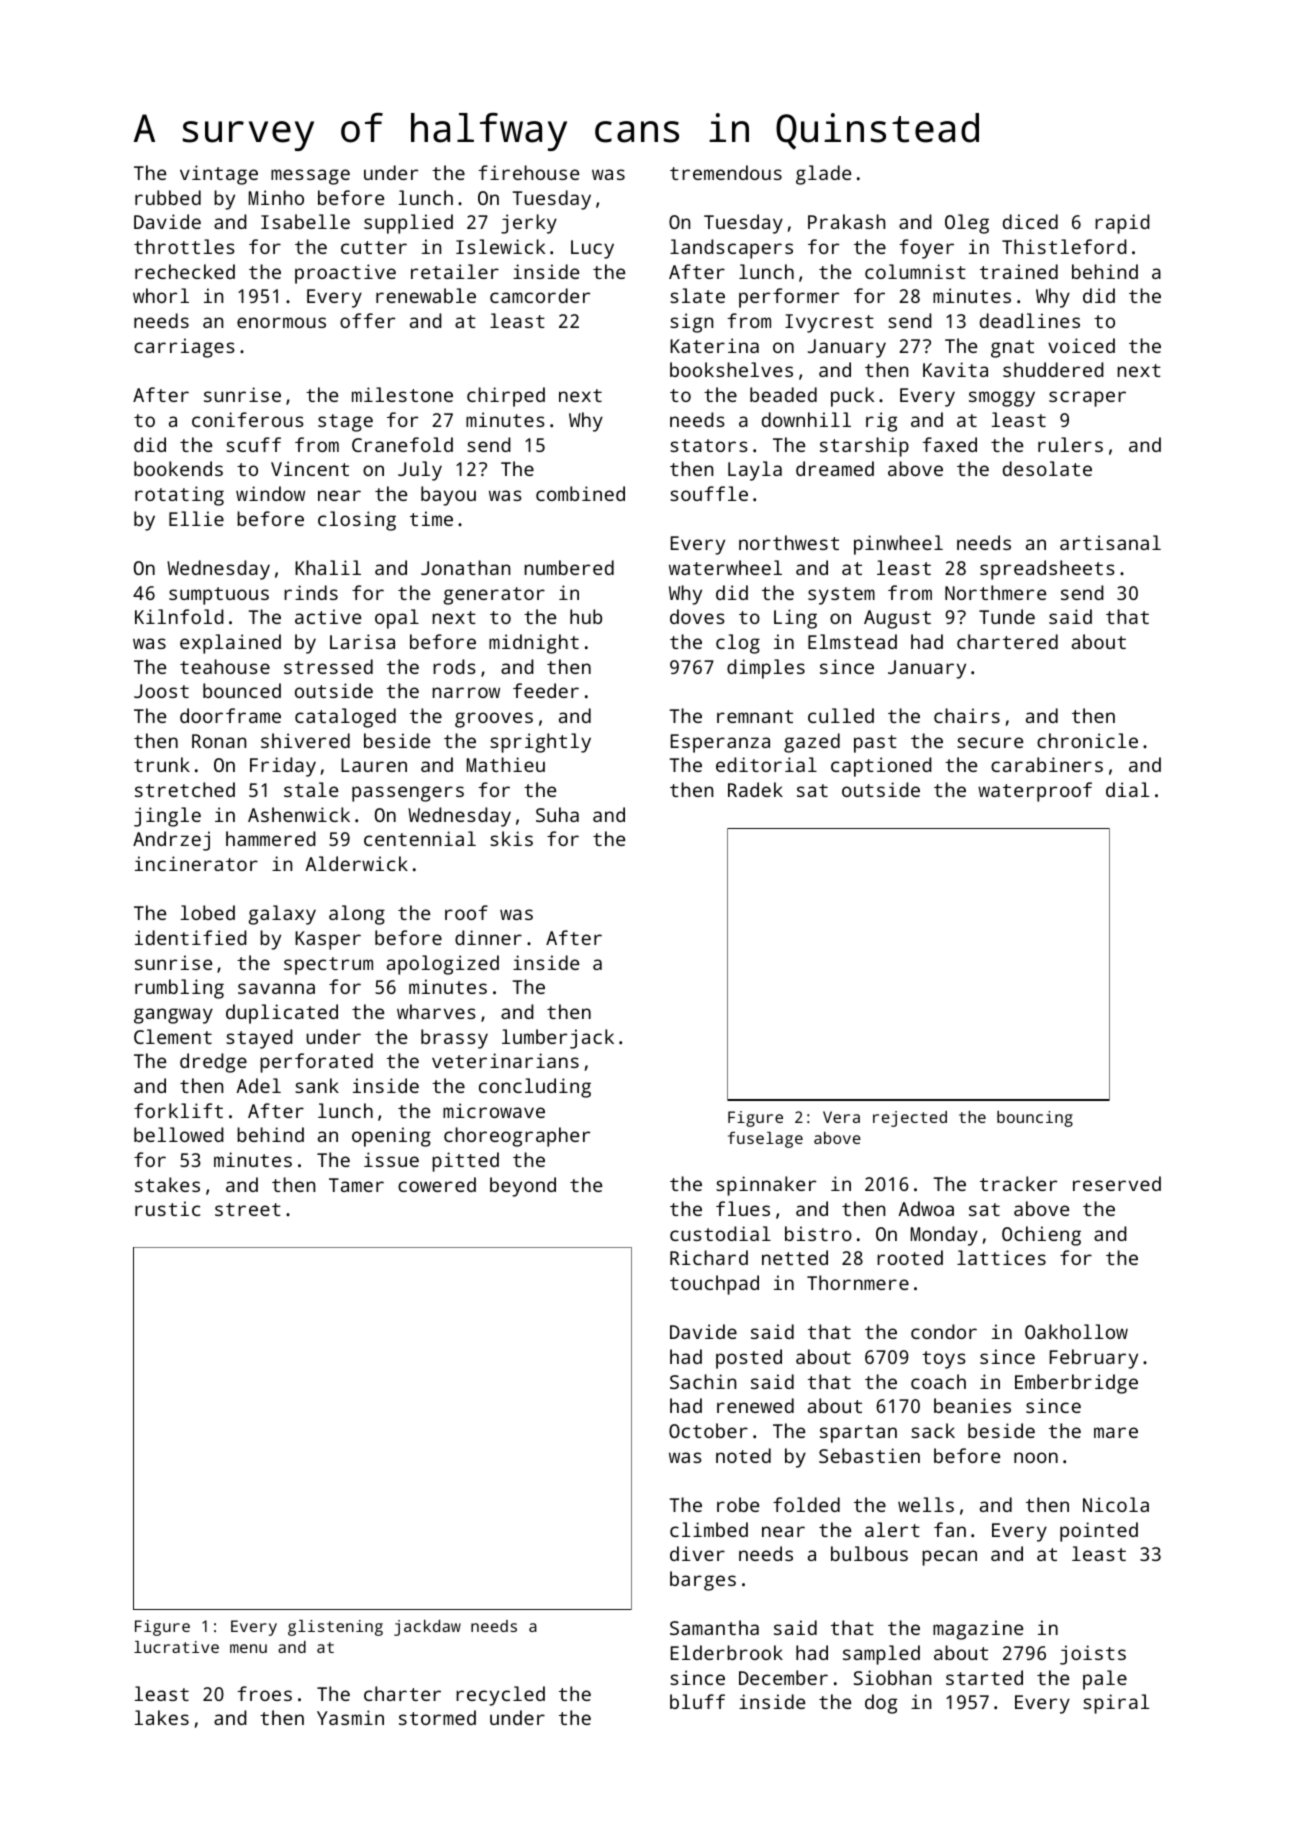  Describe the element at coordinates (196, 518) in the screenshot. I see `Ellie` at that location.
